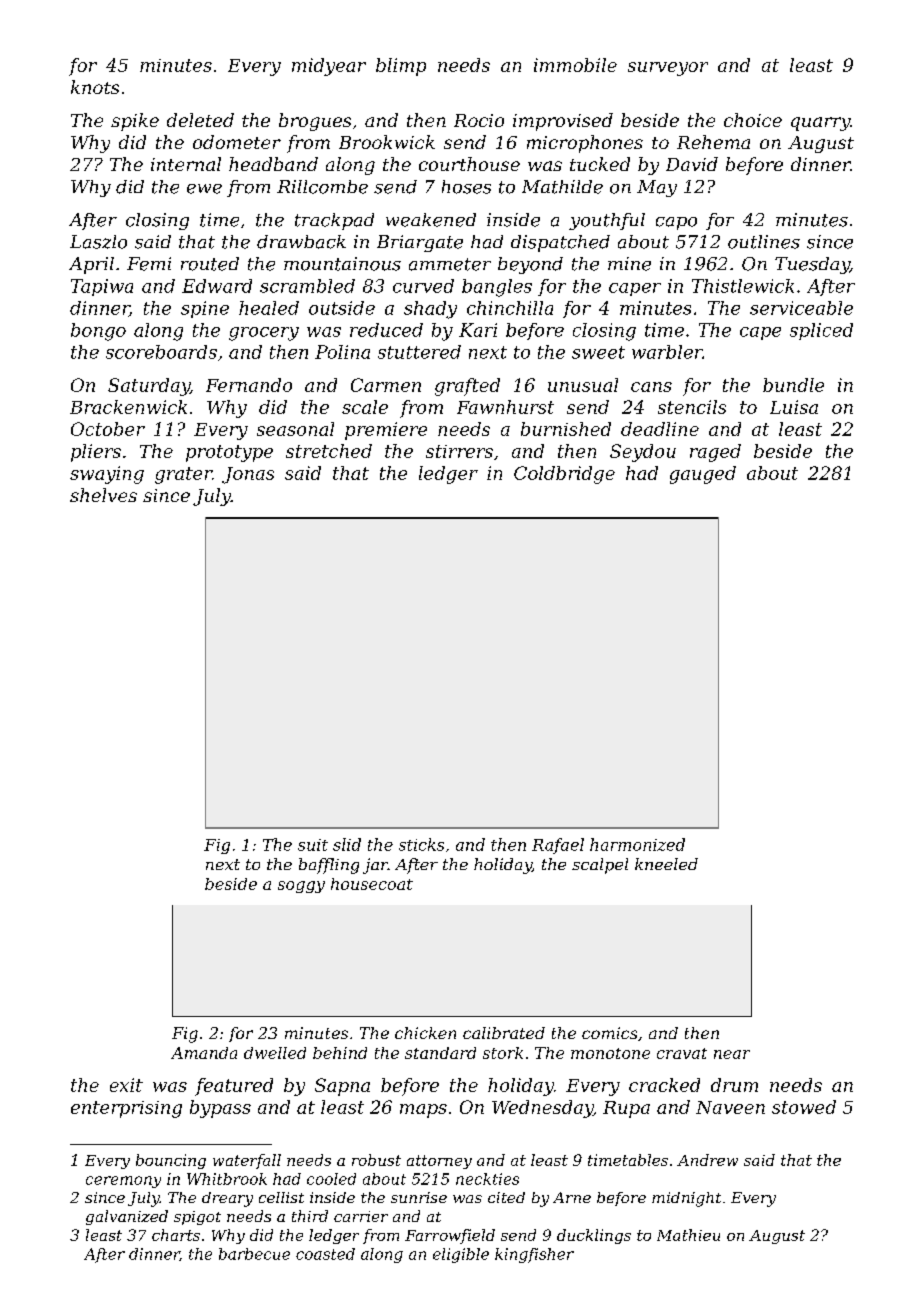  Describe the element at coordinates (692, 164) in the screenshot. I see `David` at that location.
